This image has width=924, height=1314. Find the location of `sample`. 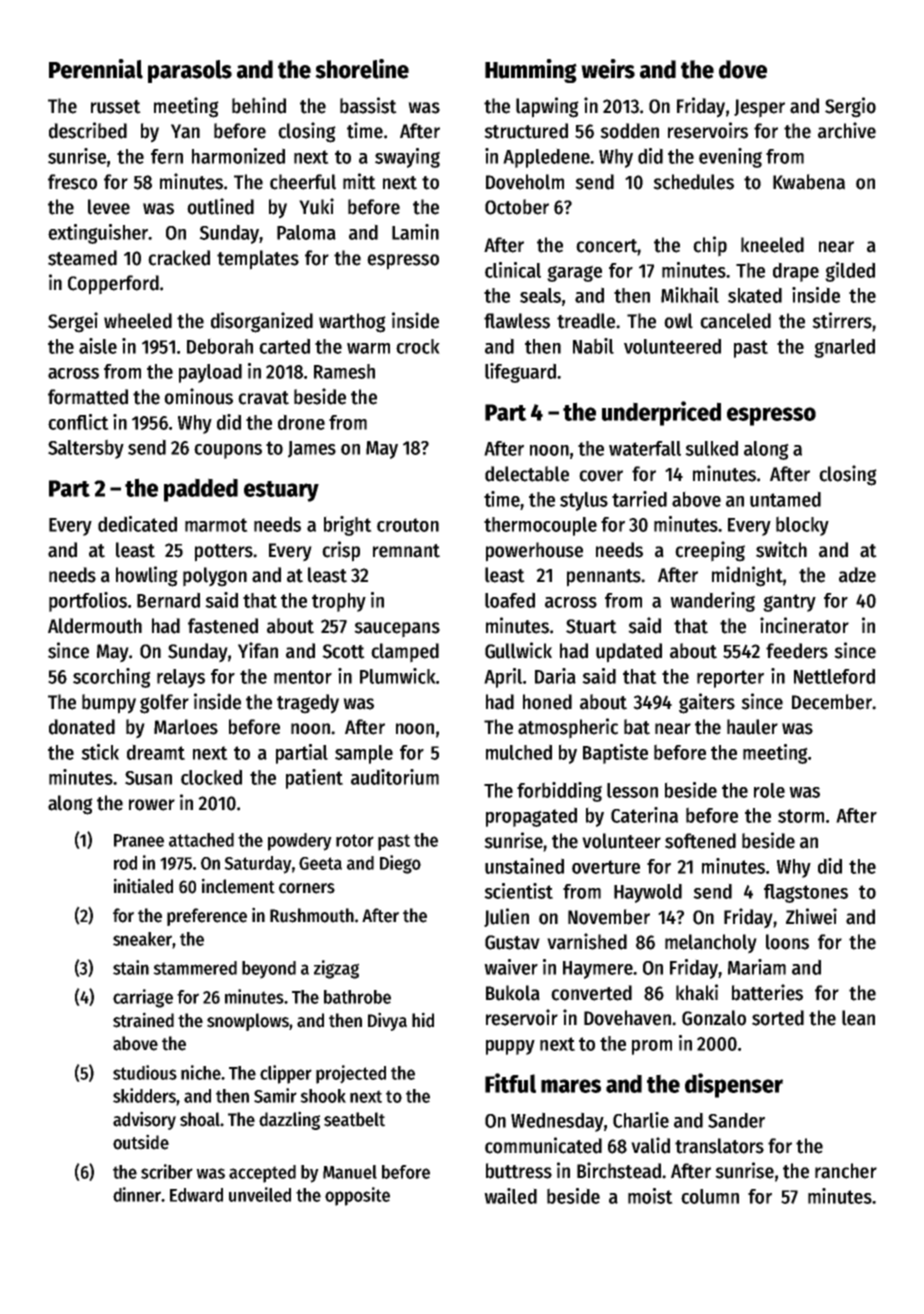

sample is located at coordinates (364, 754).
